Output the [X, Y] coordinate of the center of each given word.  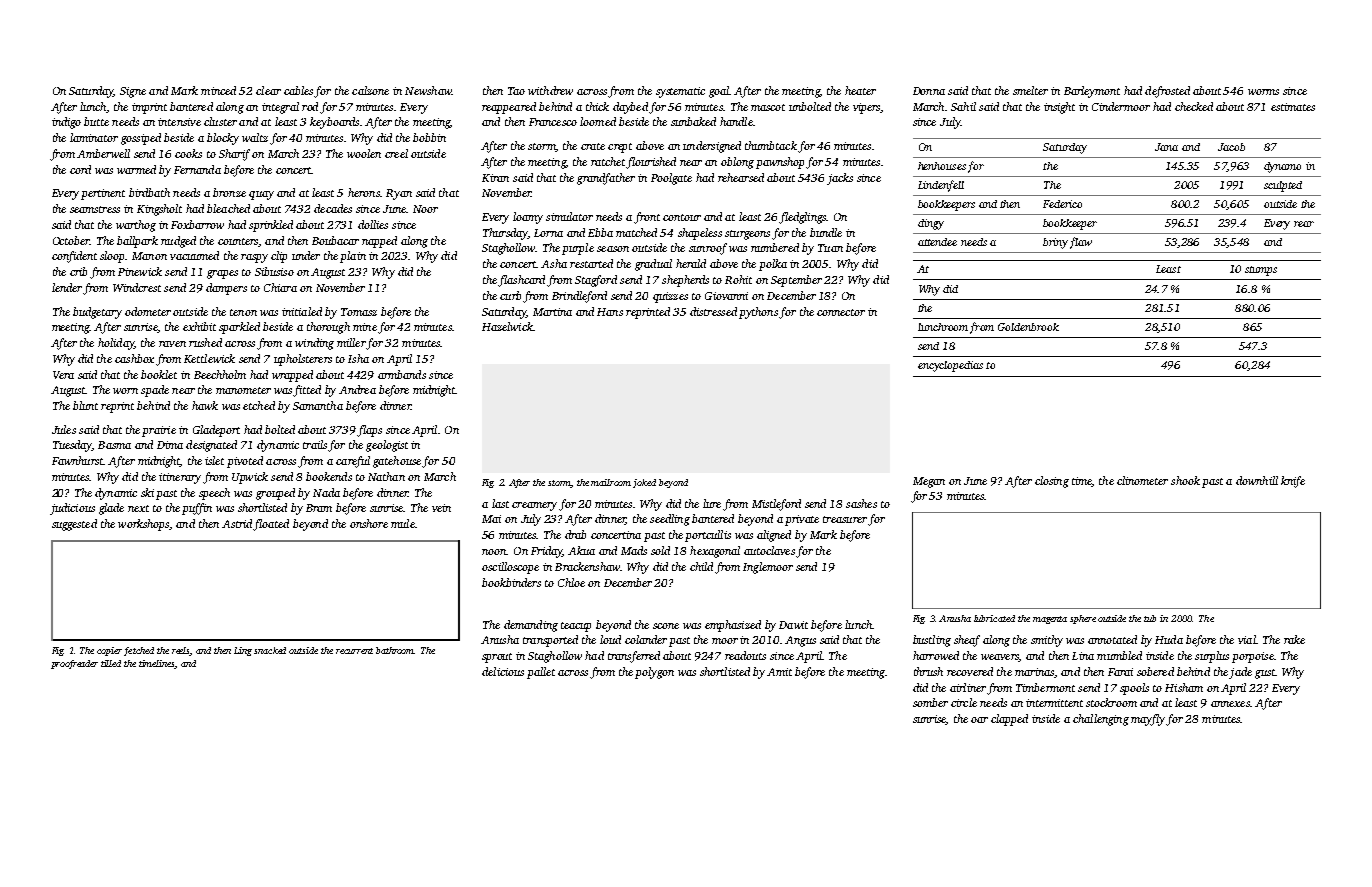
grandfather [606, 179]
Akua [581, 550]
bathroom [395, 650]
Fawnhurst [77, 460]
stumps [1261, 271]
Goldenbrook [1028, 327]
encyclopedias [950, 366]
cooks [188, 153]
